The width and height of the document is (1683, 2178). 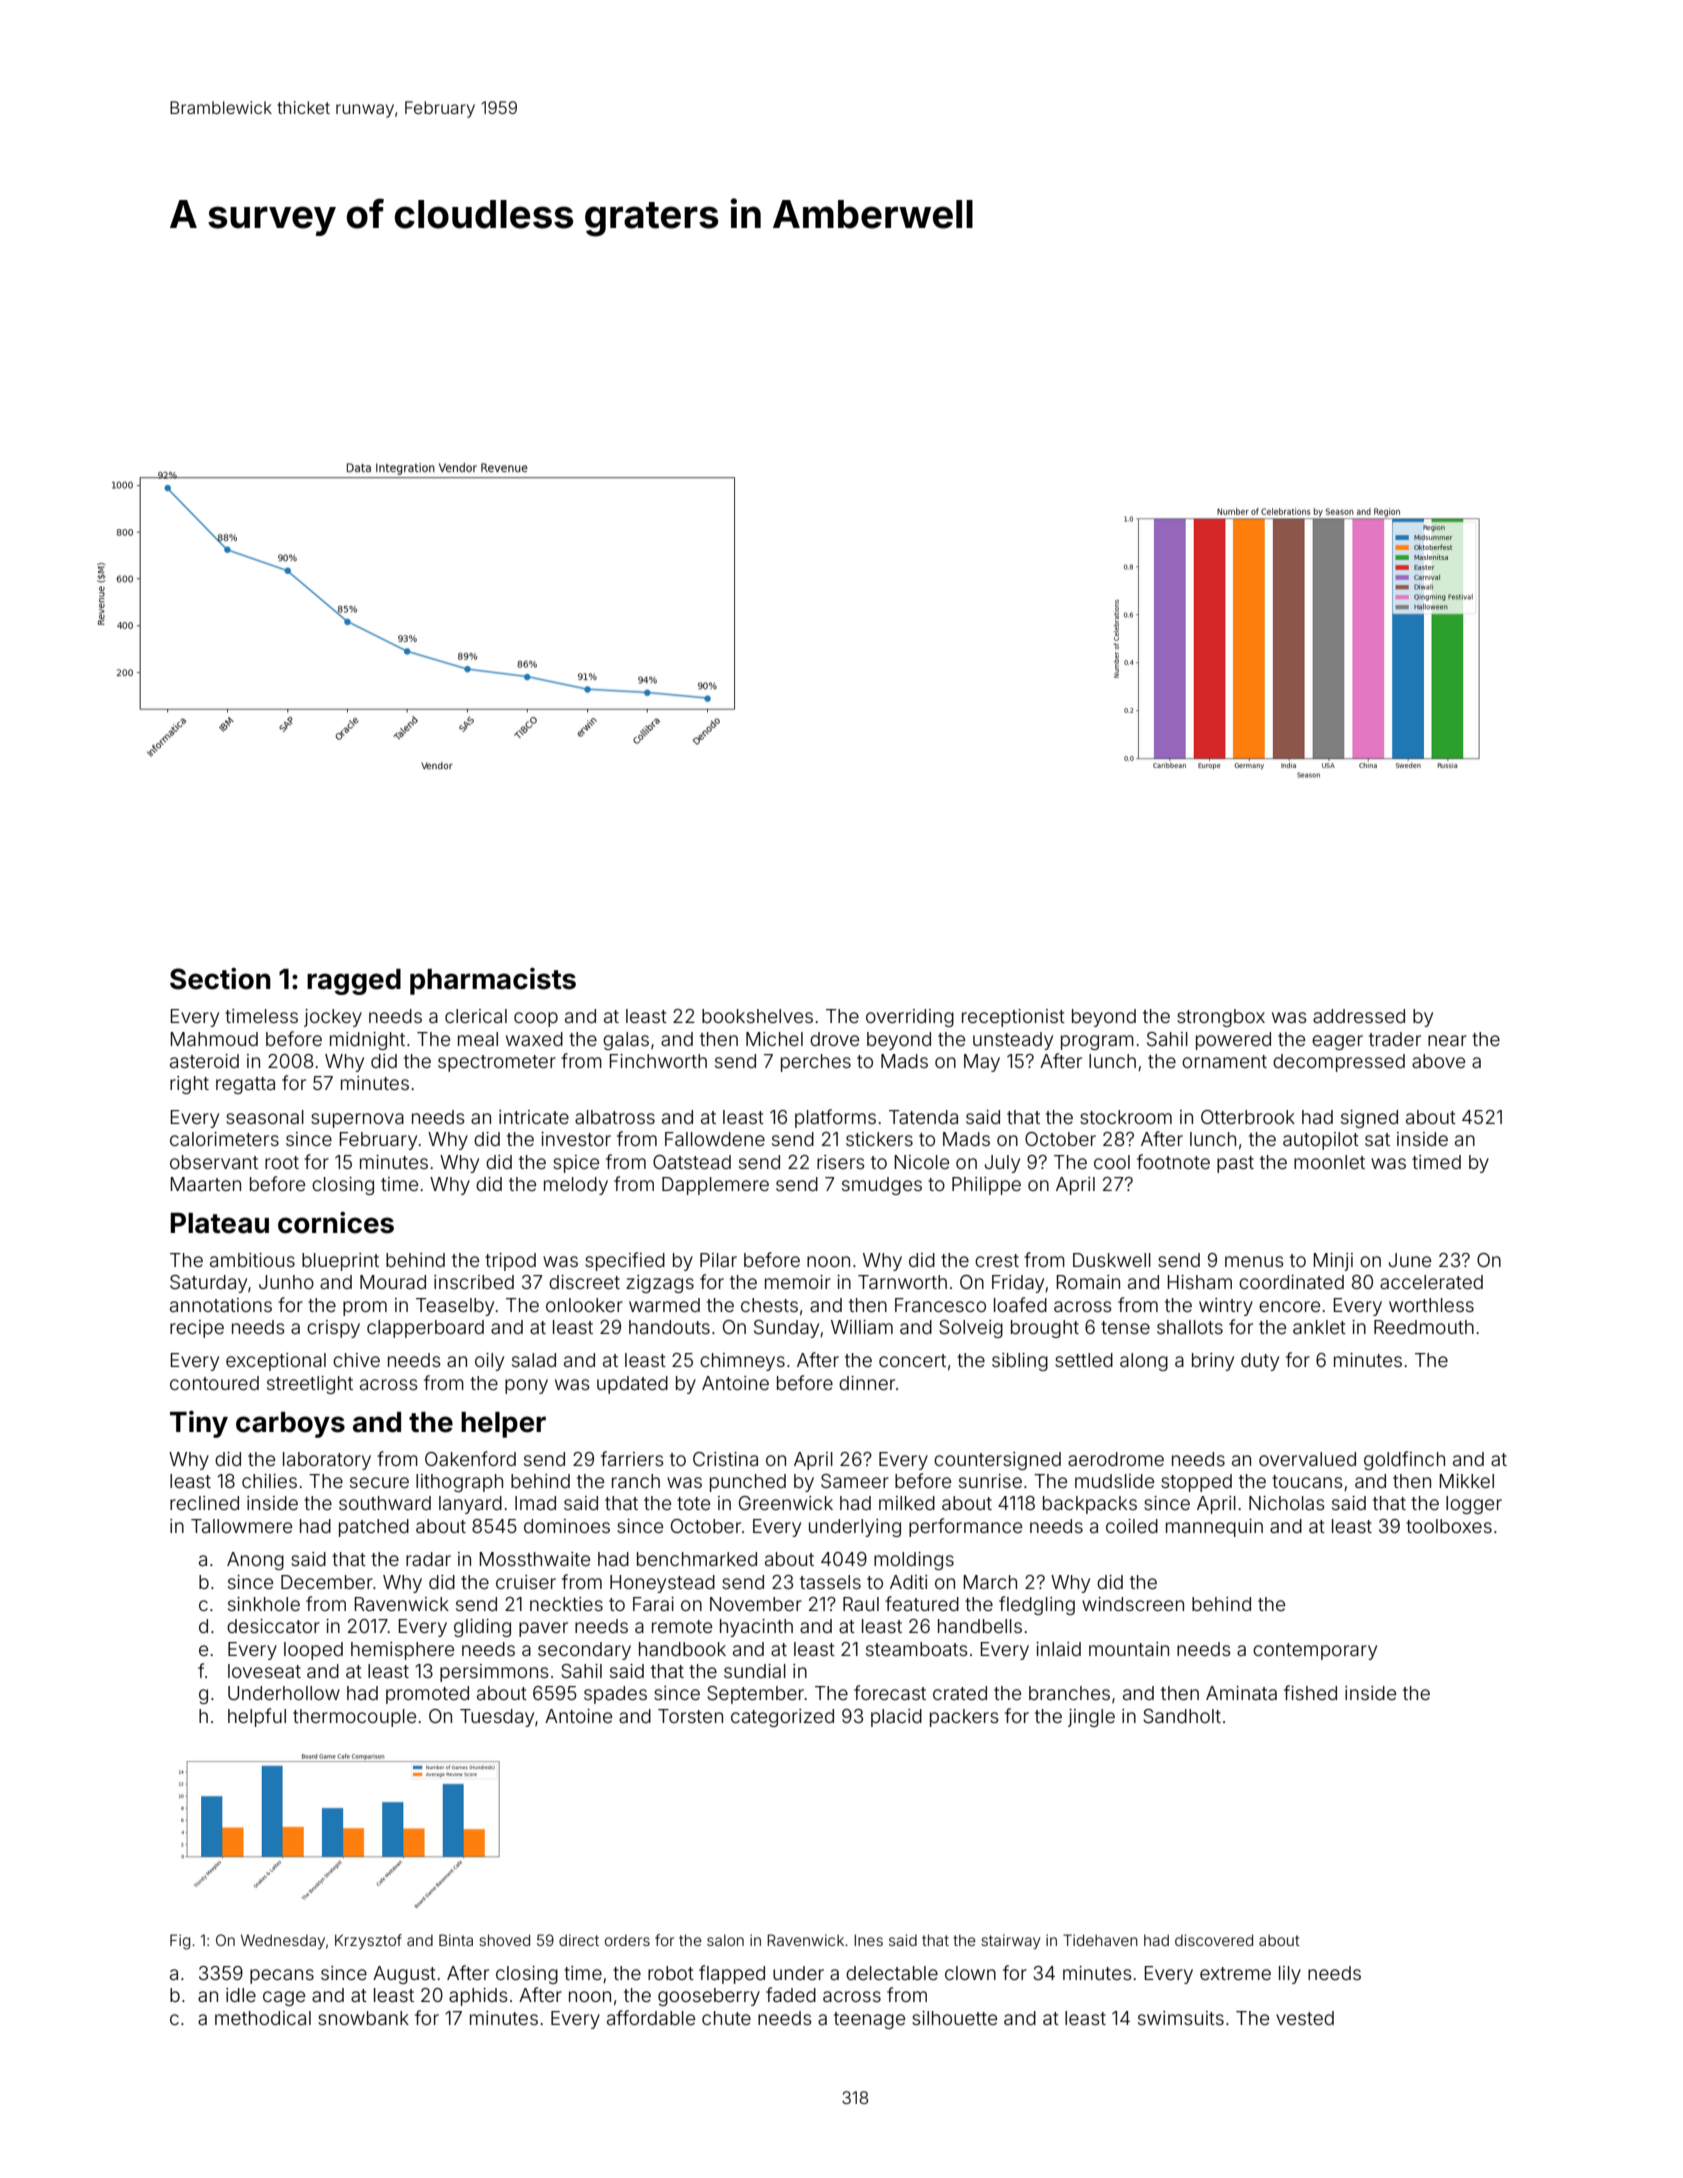 I want to click on Duskwell, so click(x=1112, y=1260).
